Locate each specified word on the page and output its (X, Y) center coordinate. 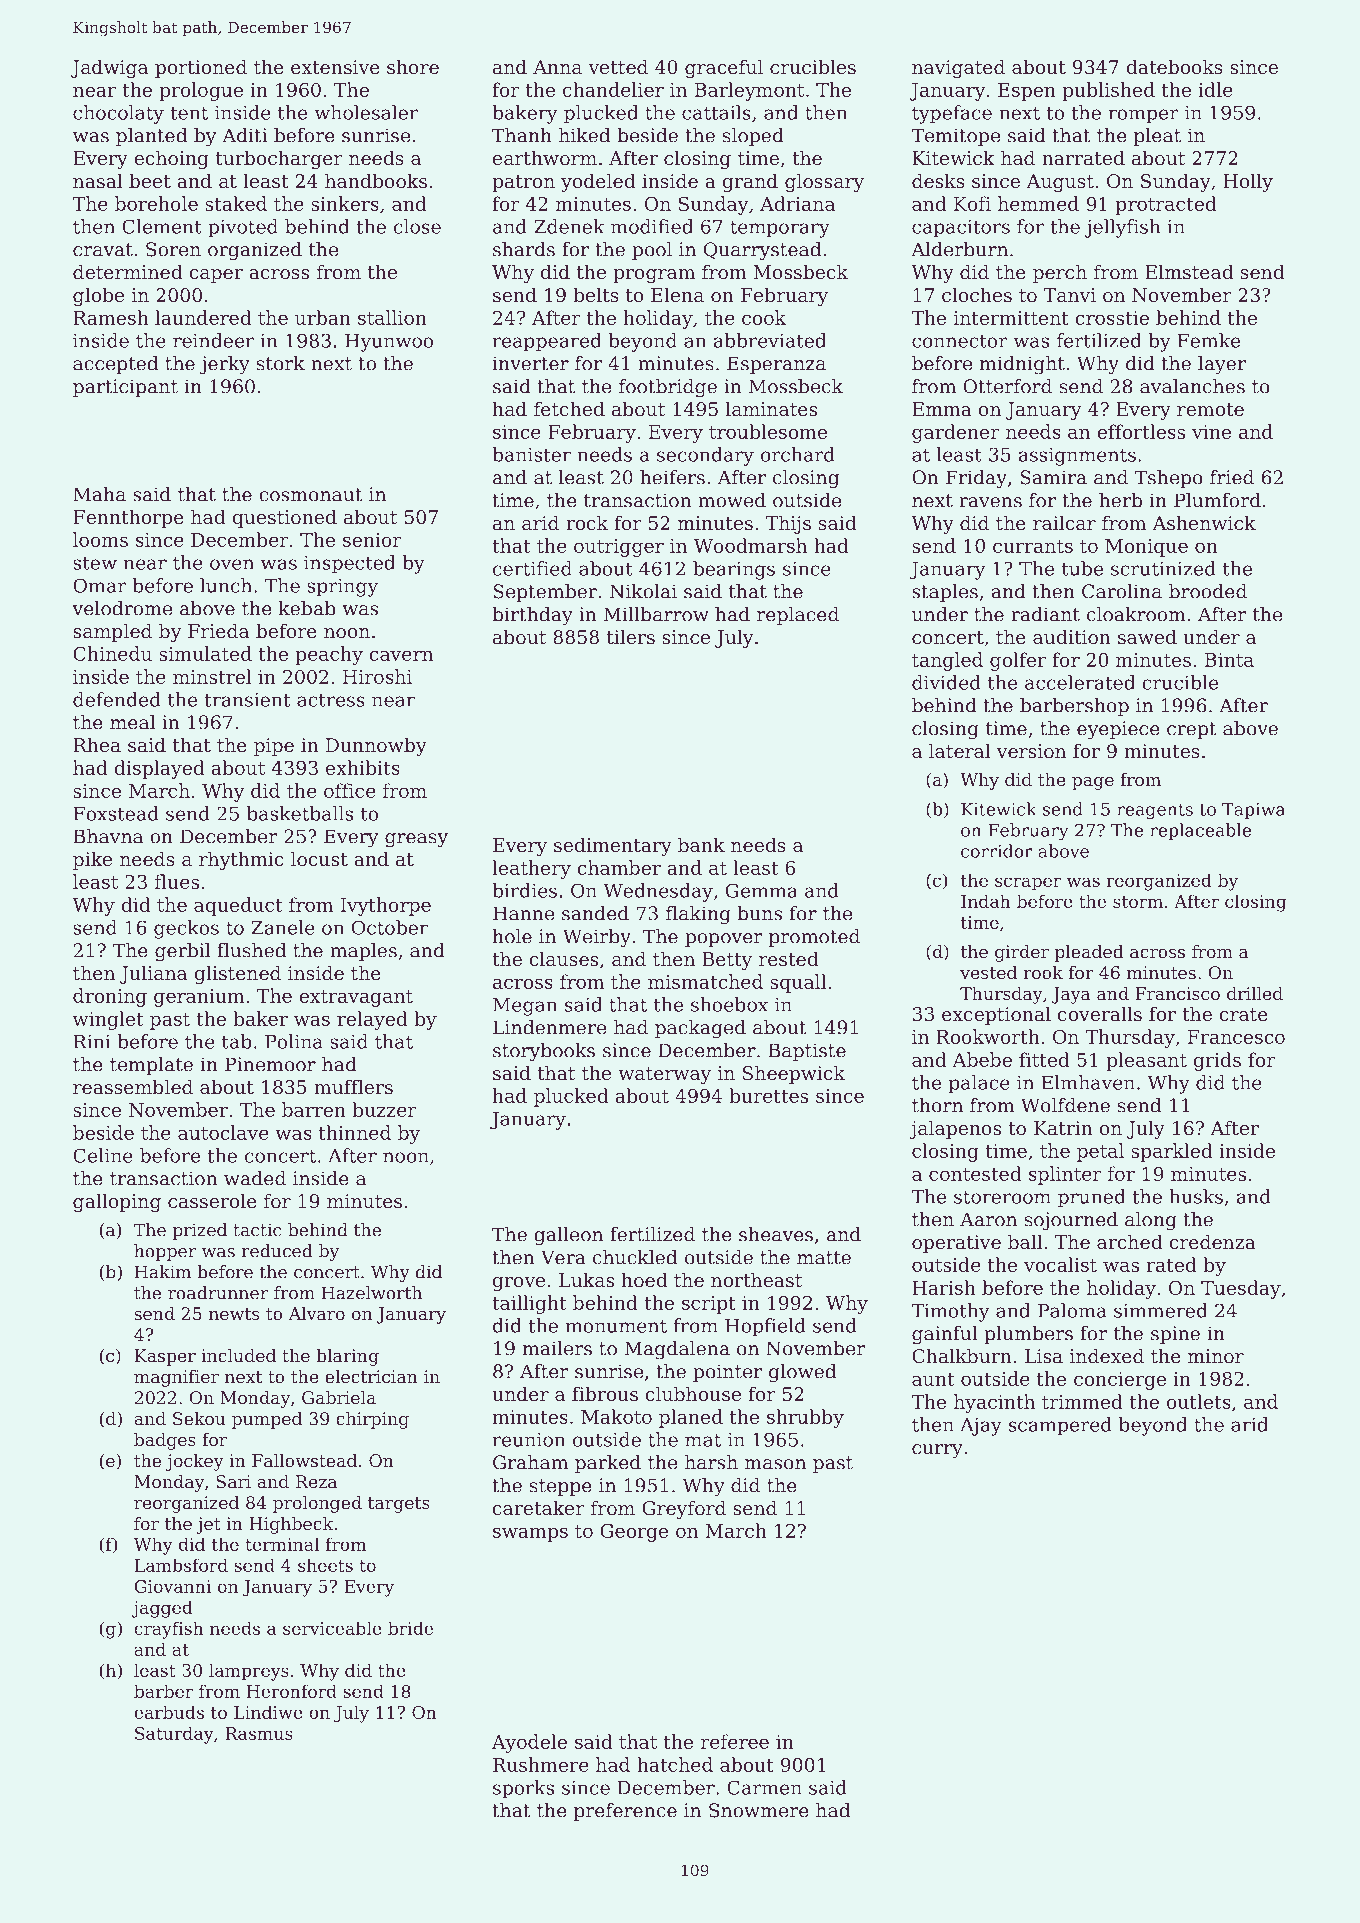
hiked (584, 135)
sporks (523, 1789)
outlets (1199, 1401)
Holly (1248, 182)
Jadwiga (109, 68)
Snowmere (759, 1810)
